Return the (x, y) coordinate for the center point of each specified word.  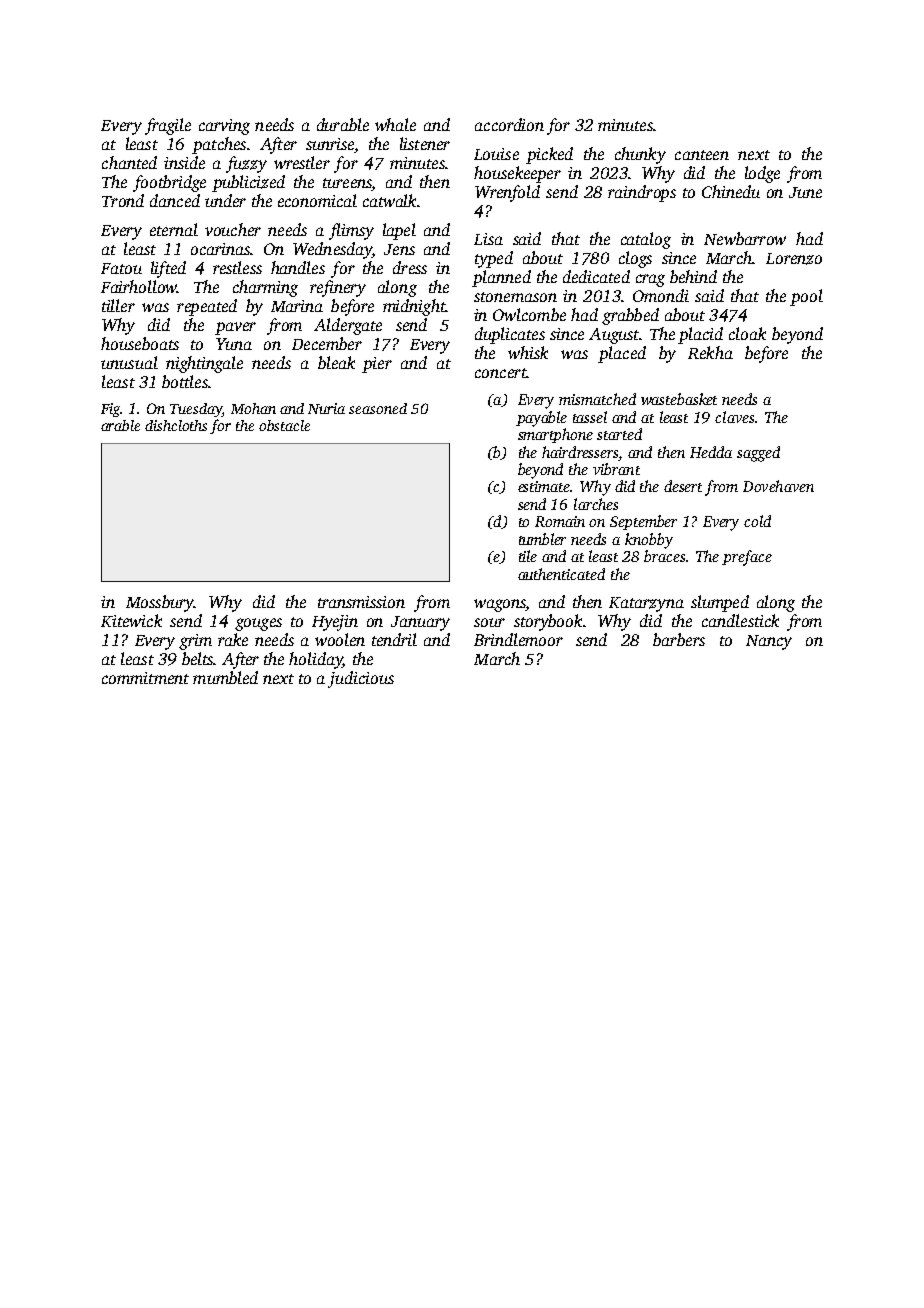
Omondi (661, 295)
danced (175, 200)
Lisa (488, 239)
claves (734, 417)
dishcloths (176, 425)
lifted (168, 269)
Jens (399, 249)
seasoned (378, 408)
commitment (145, 678)
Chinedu (731, 191)
